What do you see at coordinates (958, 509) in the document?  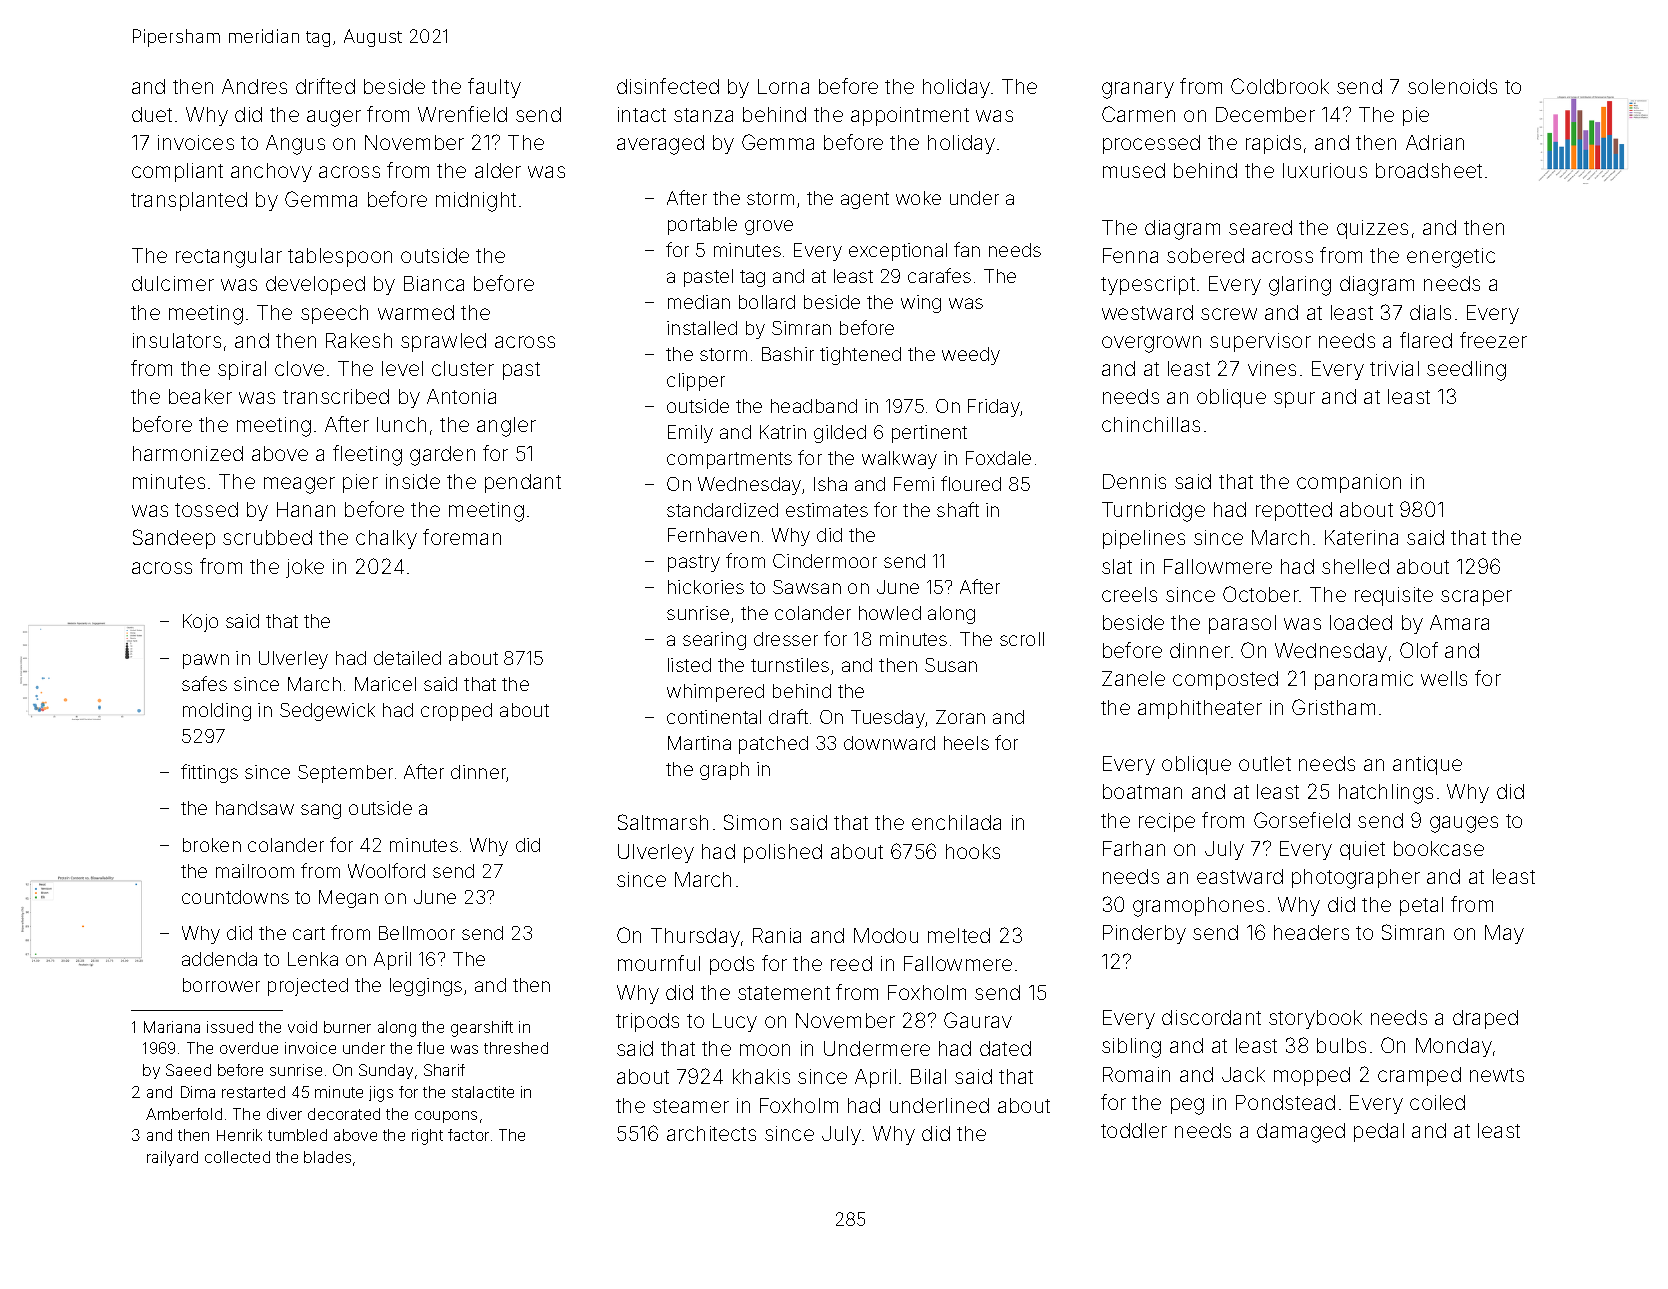 I see `shaft` at bounding box center [958, 509].
